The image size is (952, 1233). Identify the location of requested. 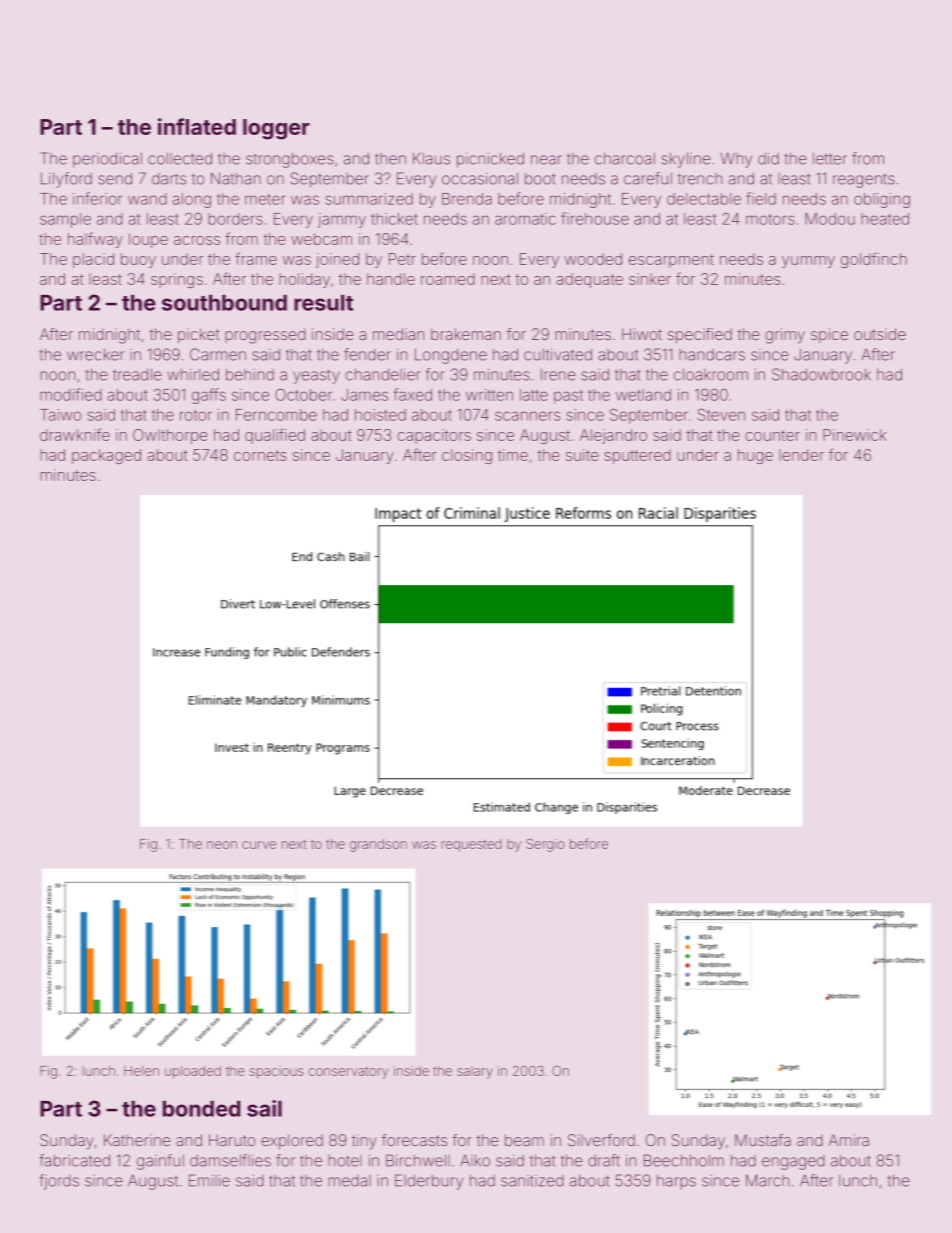
(471, 845).
